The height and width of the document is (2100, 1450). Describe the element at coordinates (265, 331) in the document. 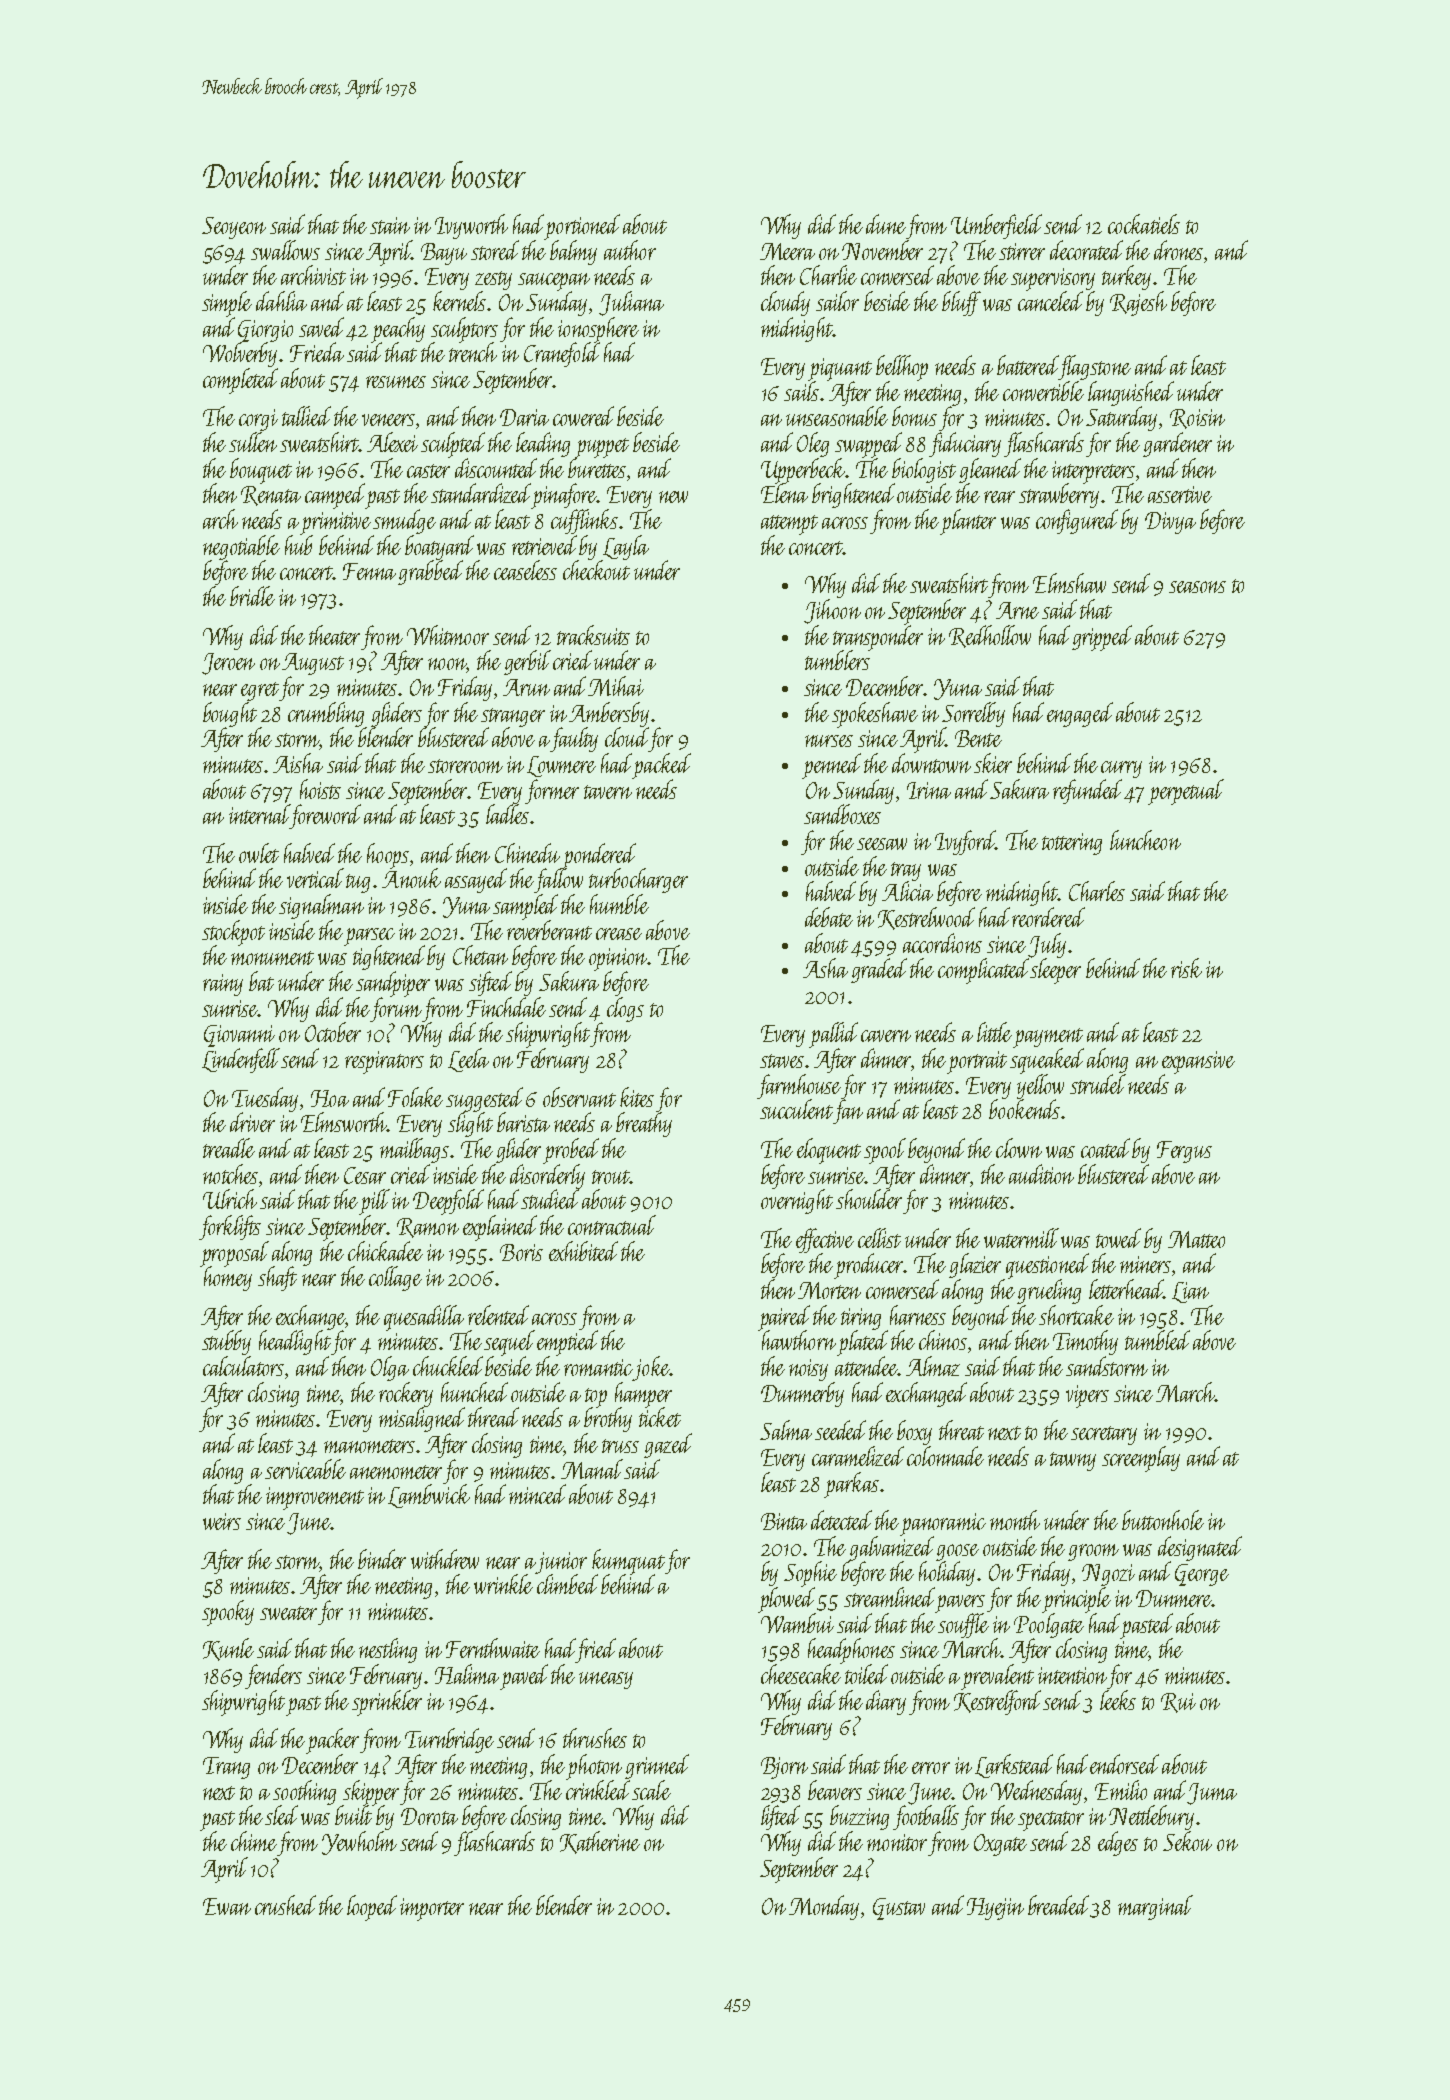

I see `Giorgio` at that location.
